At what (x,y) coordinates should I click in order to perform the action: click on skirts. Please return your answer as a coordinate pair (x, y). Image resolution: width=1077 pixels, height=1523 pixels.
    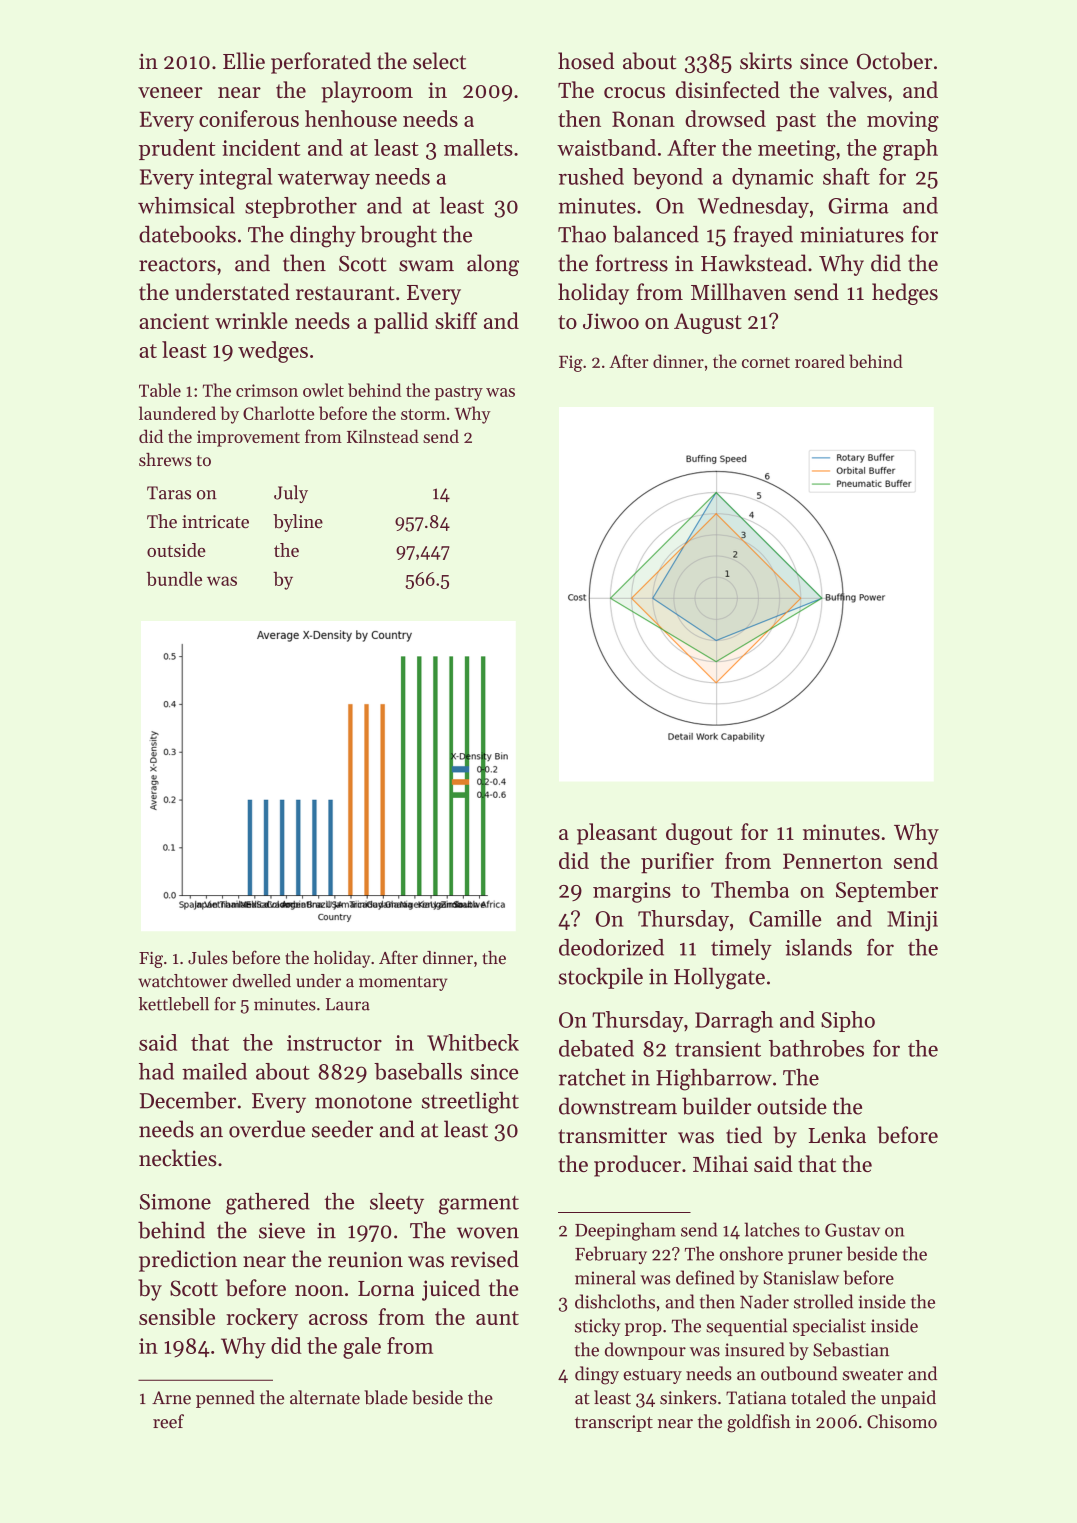
    Looking at the image, I should click on (766, 61).
